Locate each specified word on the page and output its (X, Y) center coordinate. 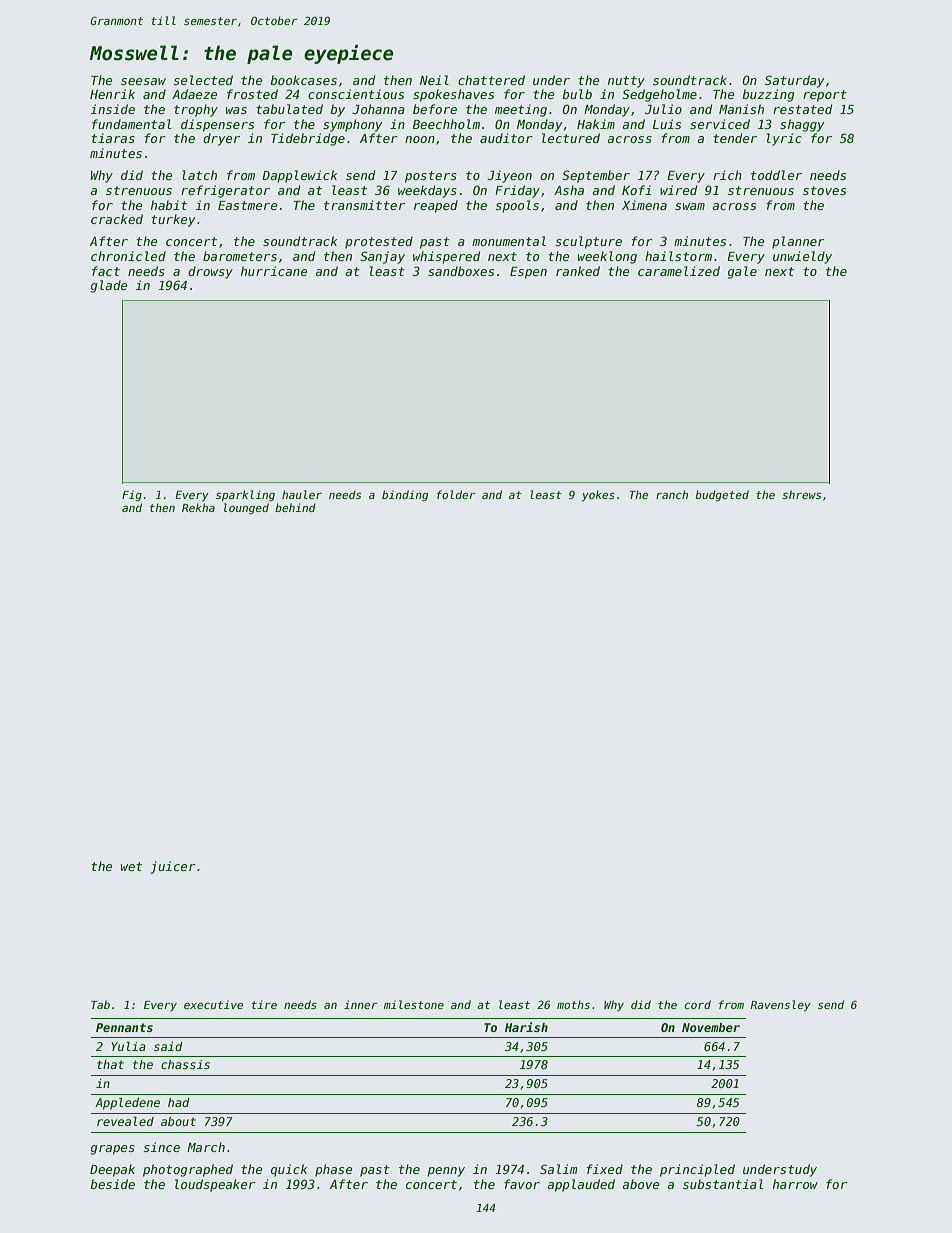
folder (456, 494)
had (179, 1102)
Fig (132, 496)
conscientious (356, 94)
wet (131, 866)
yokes (598, 496)
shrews (801, 494)
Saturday (794, 81)
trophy (196, 110)
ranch (672, 494)
